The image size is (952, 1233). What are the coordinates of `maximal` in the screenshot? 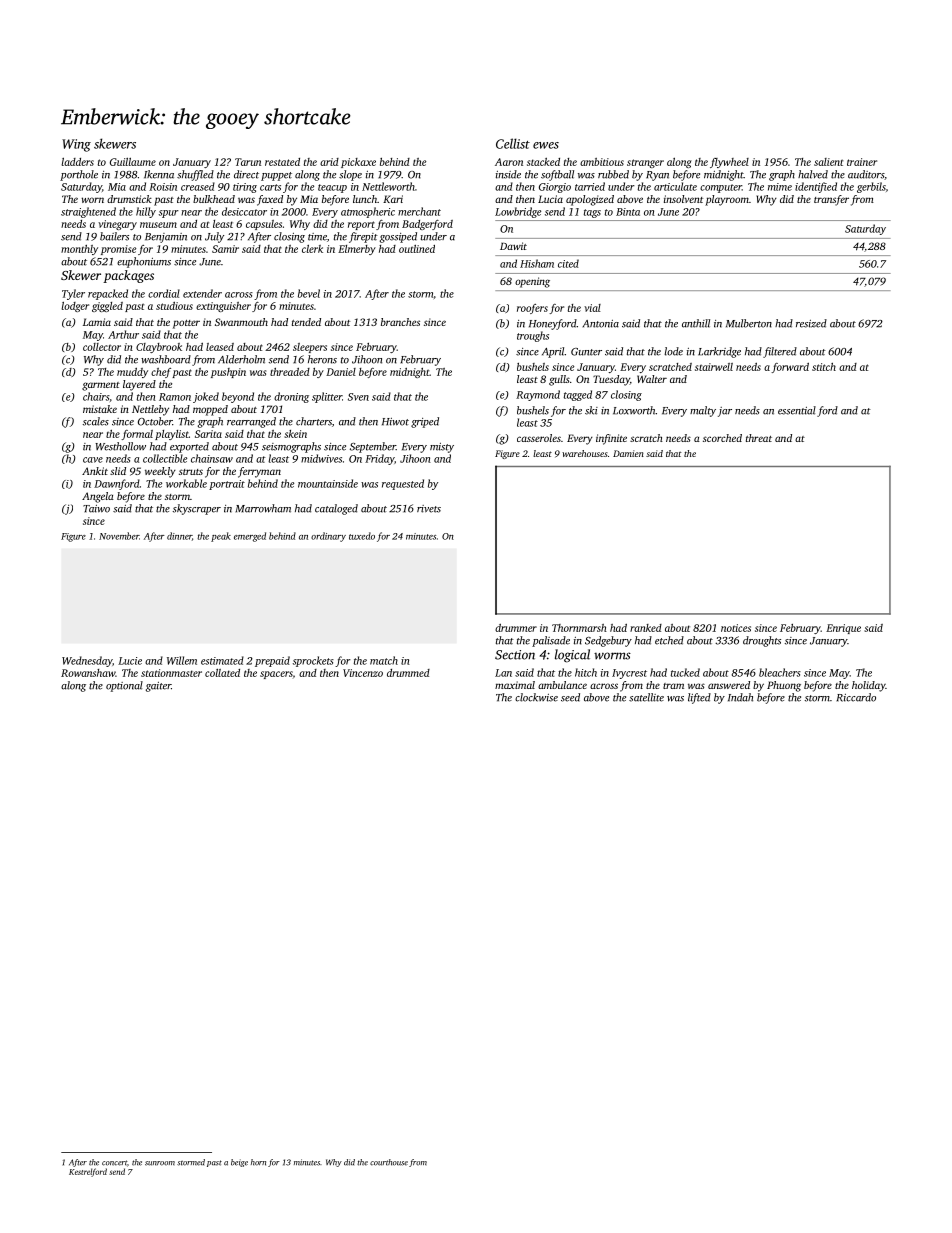 It's located at (515, 685).
